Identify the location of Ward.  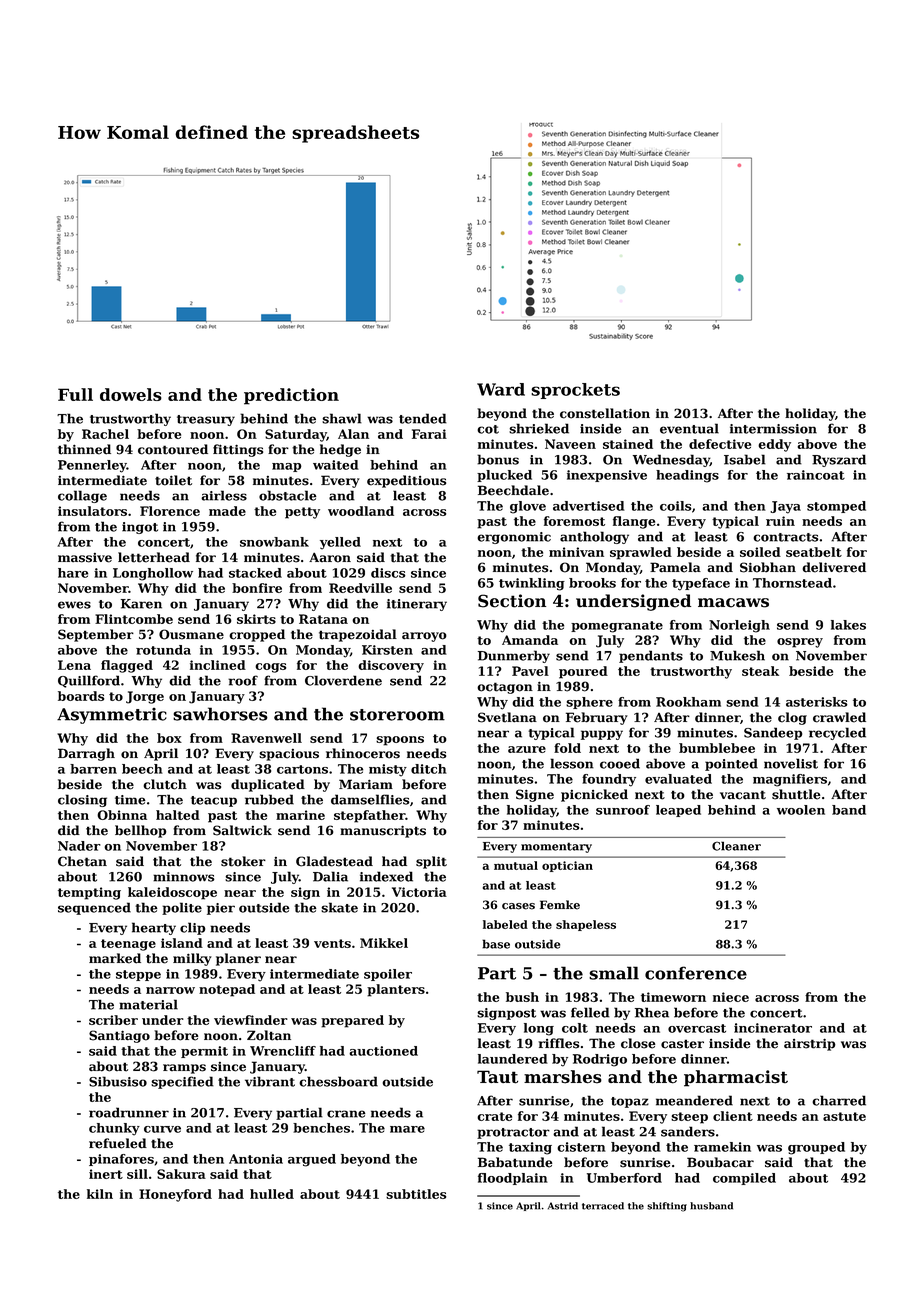
(501, 389).
